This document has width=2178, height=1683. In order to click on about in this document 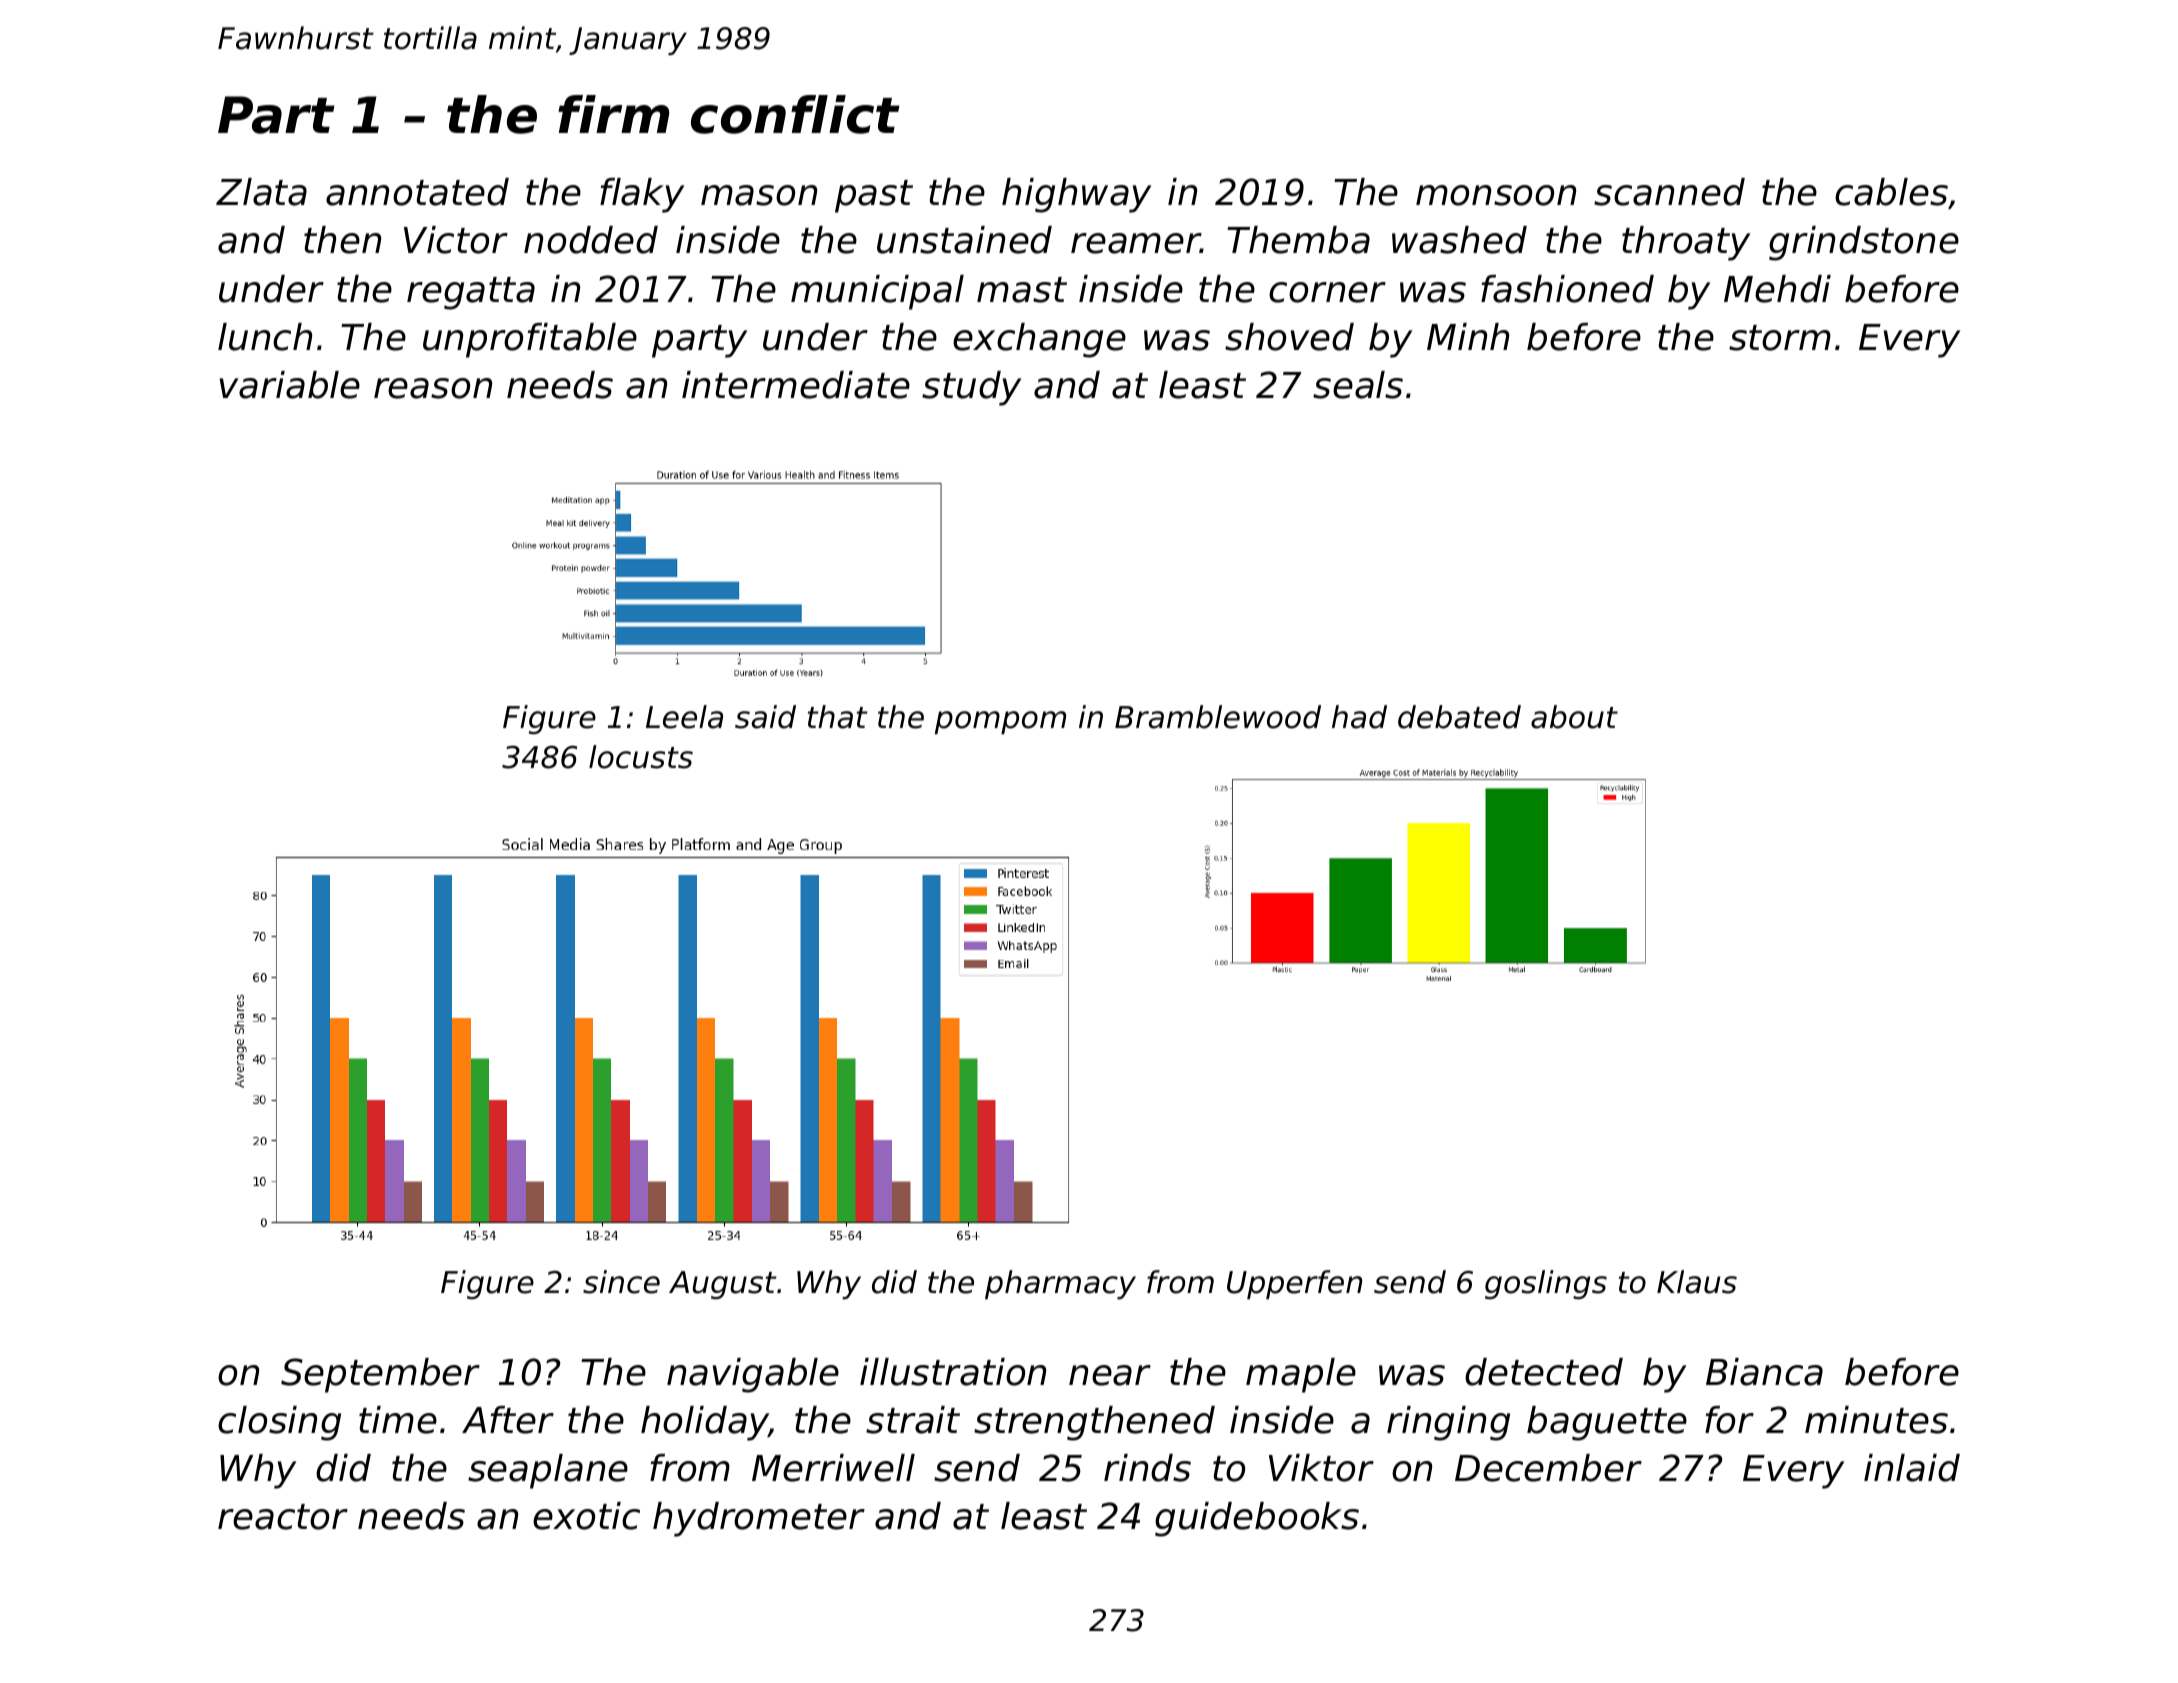, I will do `click(1574, 717)`.
